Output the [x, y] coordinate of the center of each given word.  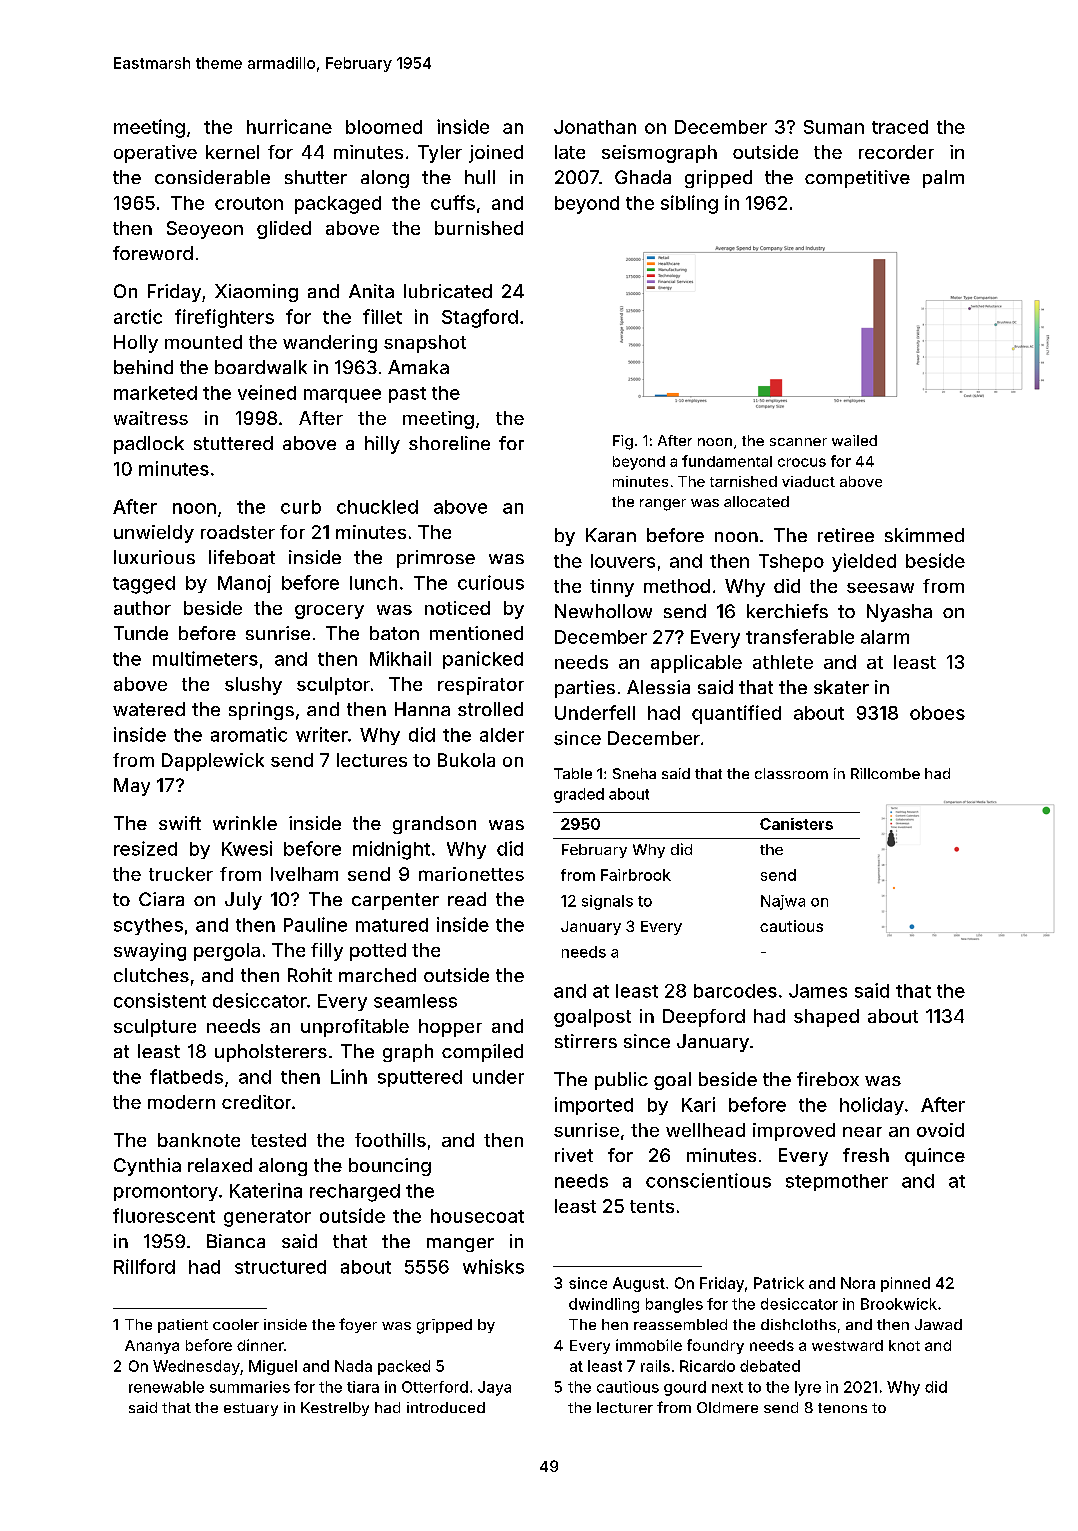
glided [284, 230]
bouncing [390, 1167]
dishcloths [798, 1324]
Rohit [310, 975]
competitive [857, 179]
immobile [649, 1345]
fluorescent [164, 1215]
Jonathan [595, 127]
